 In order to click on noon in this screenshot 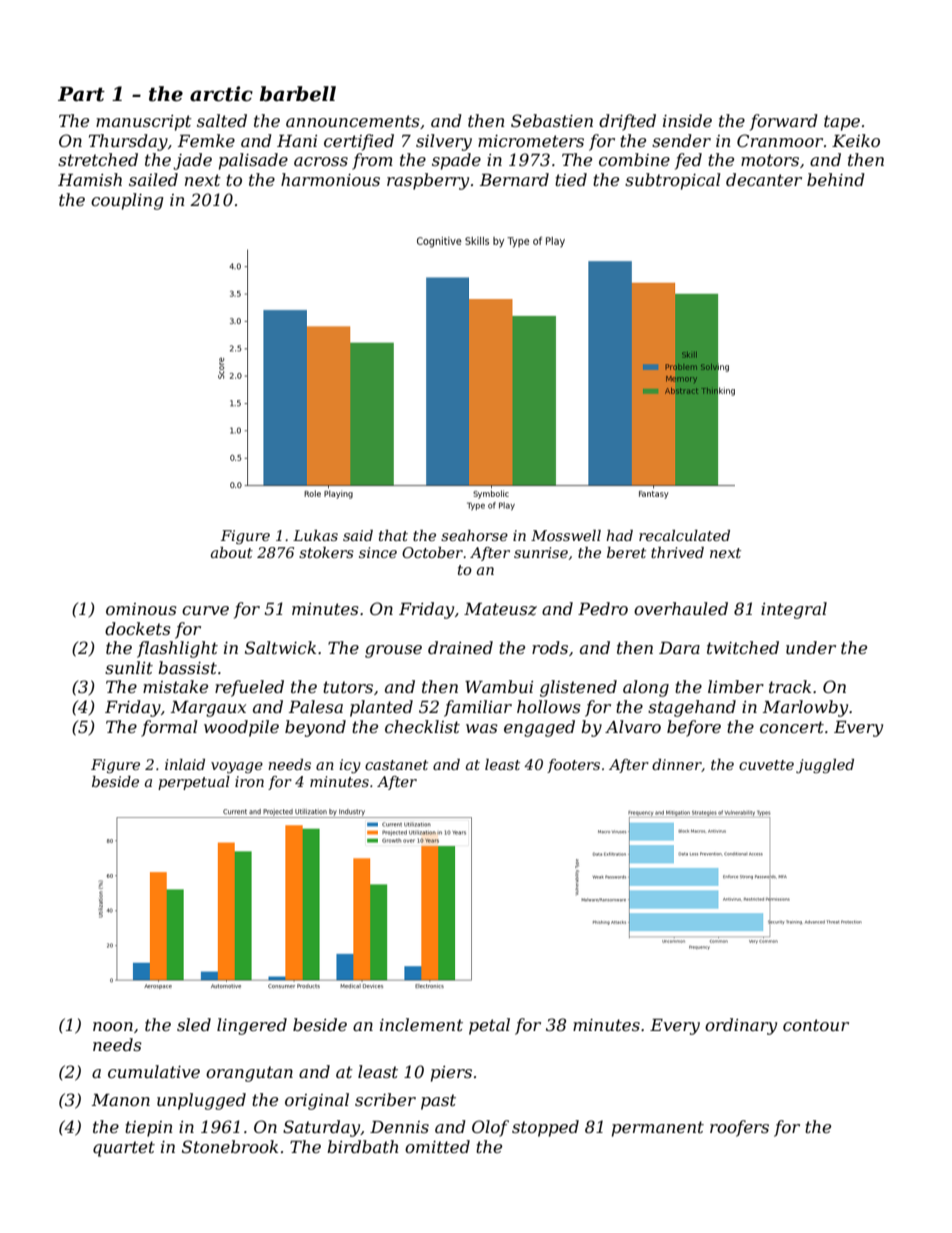, I will do `click(113, 1026)`.
